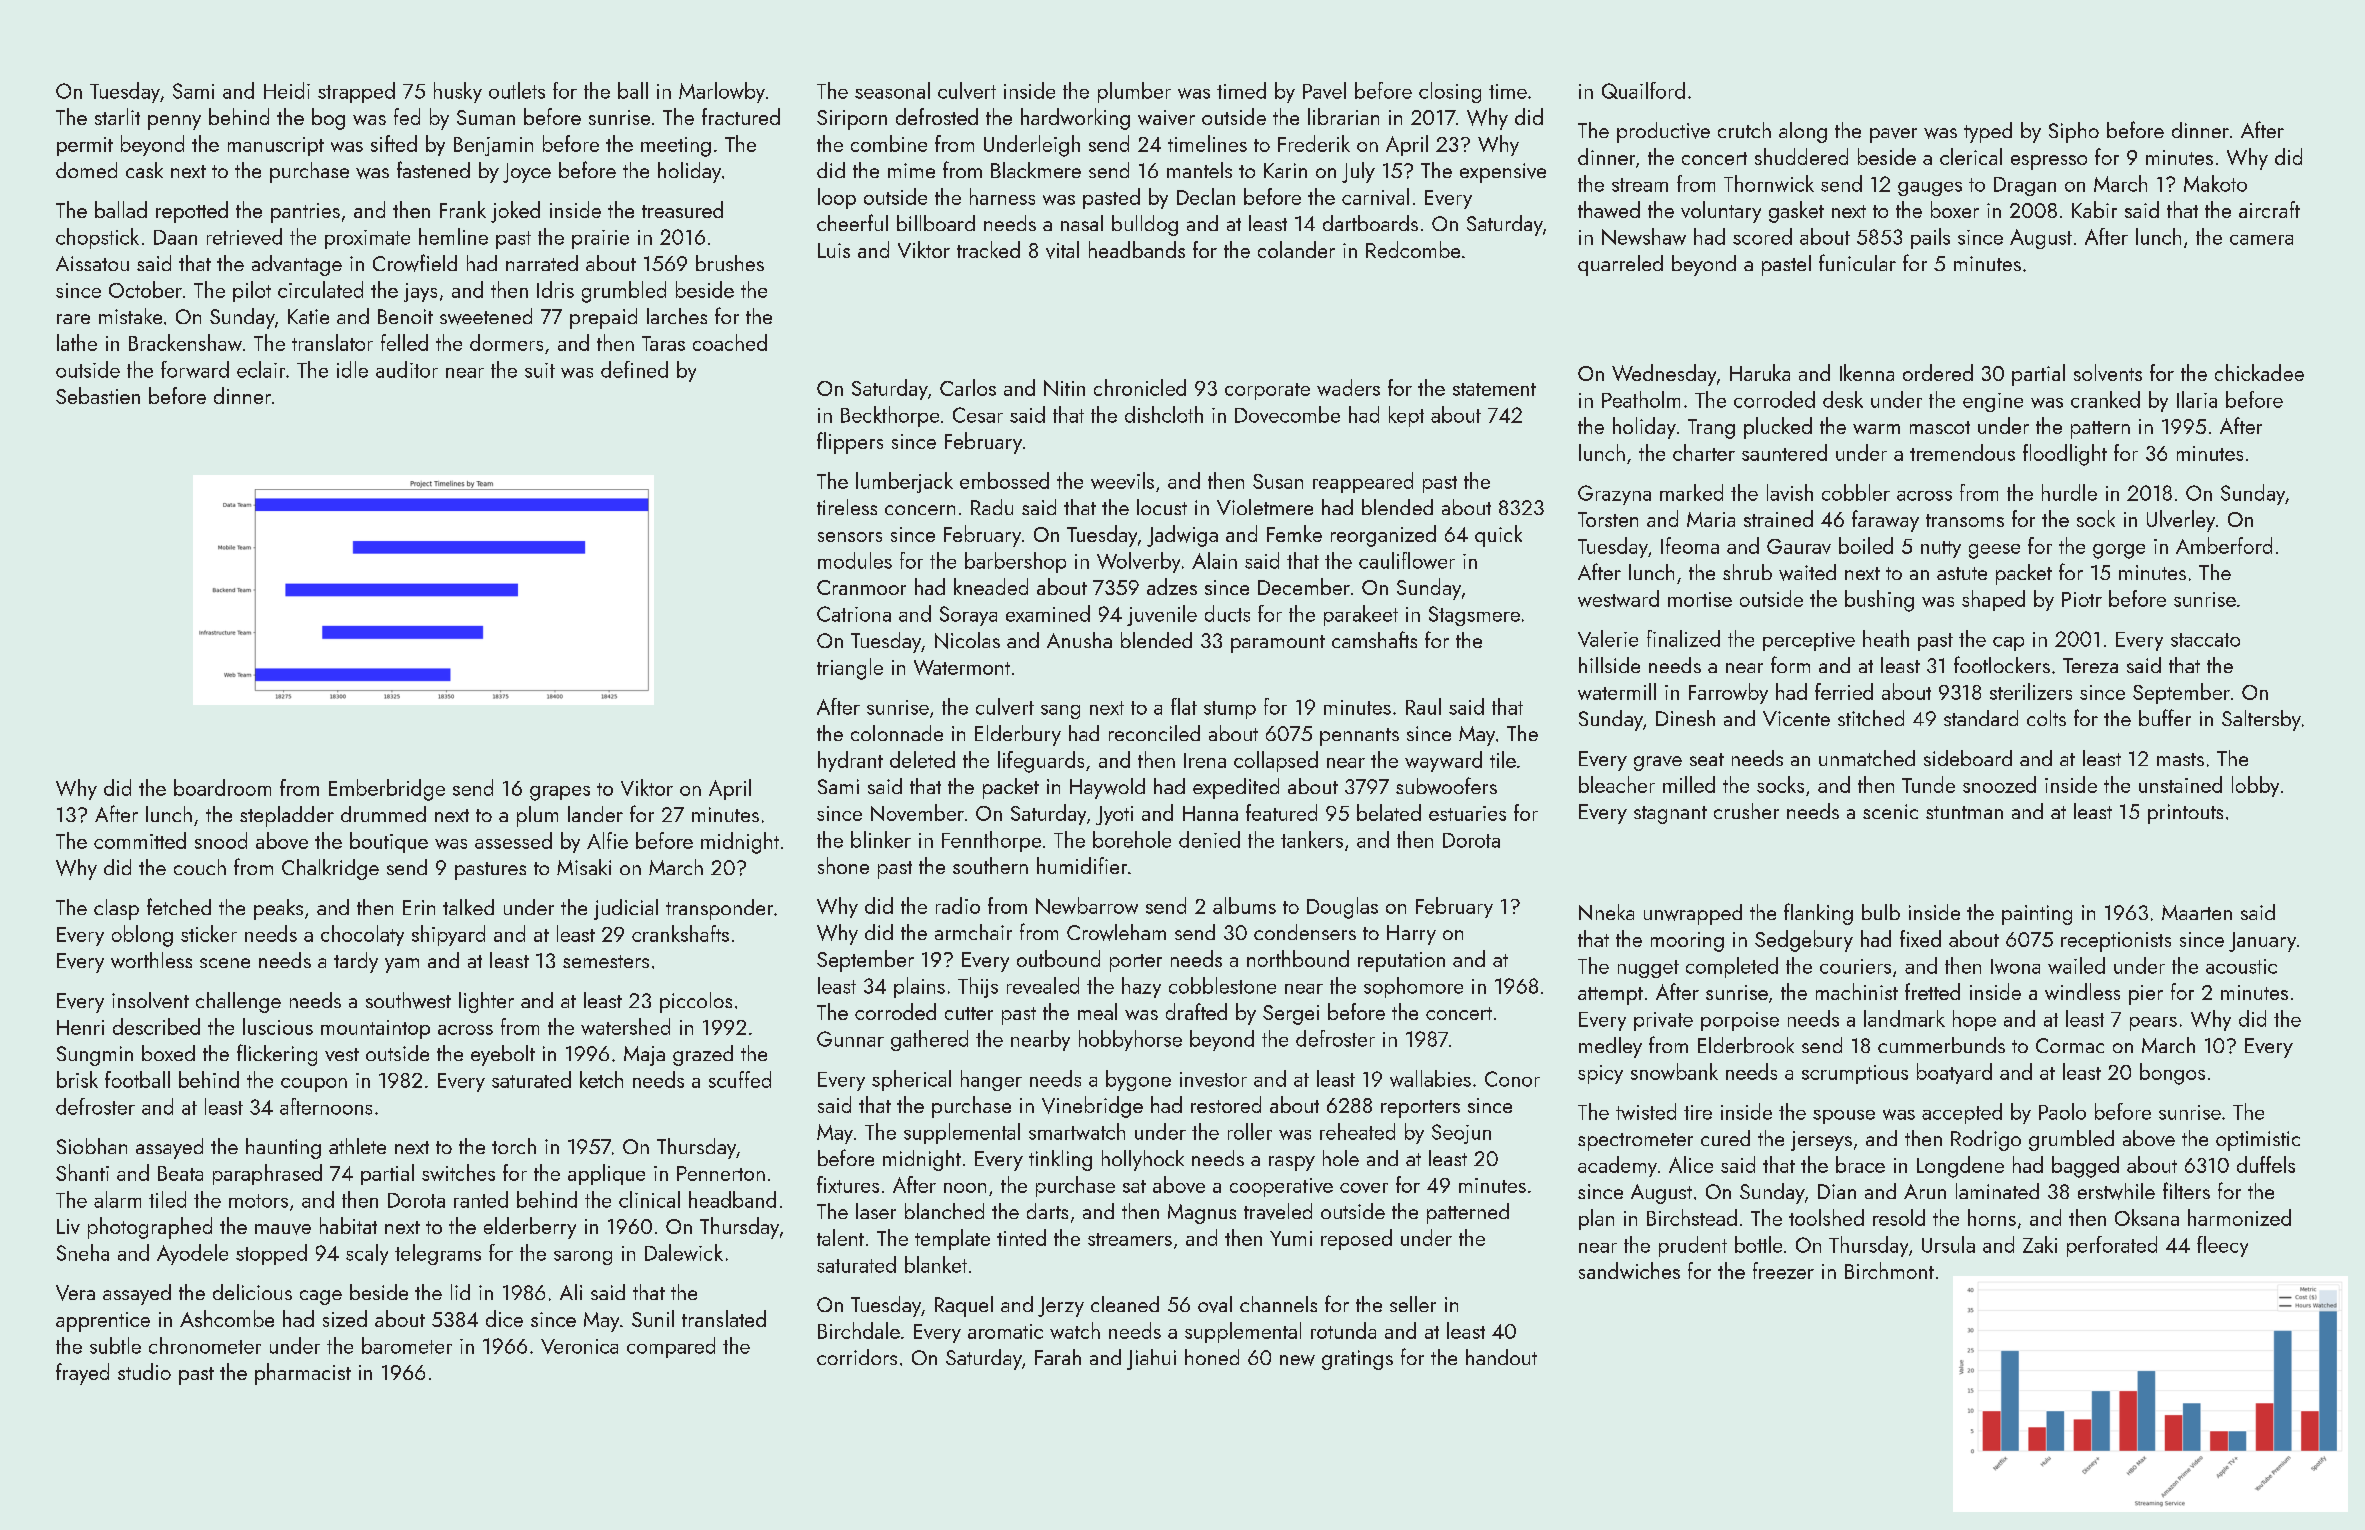 This page has height=1530, width=2365. Describe the element at coordinates (600, 239) in the page. I see `prairie` at that location.
